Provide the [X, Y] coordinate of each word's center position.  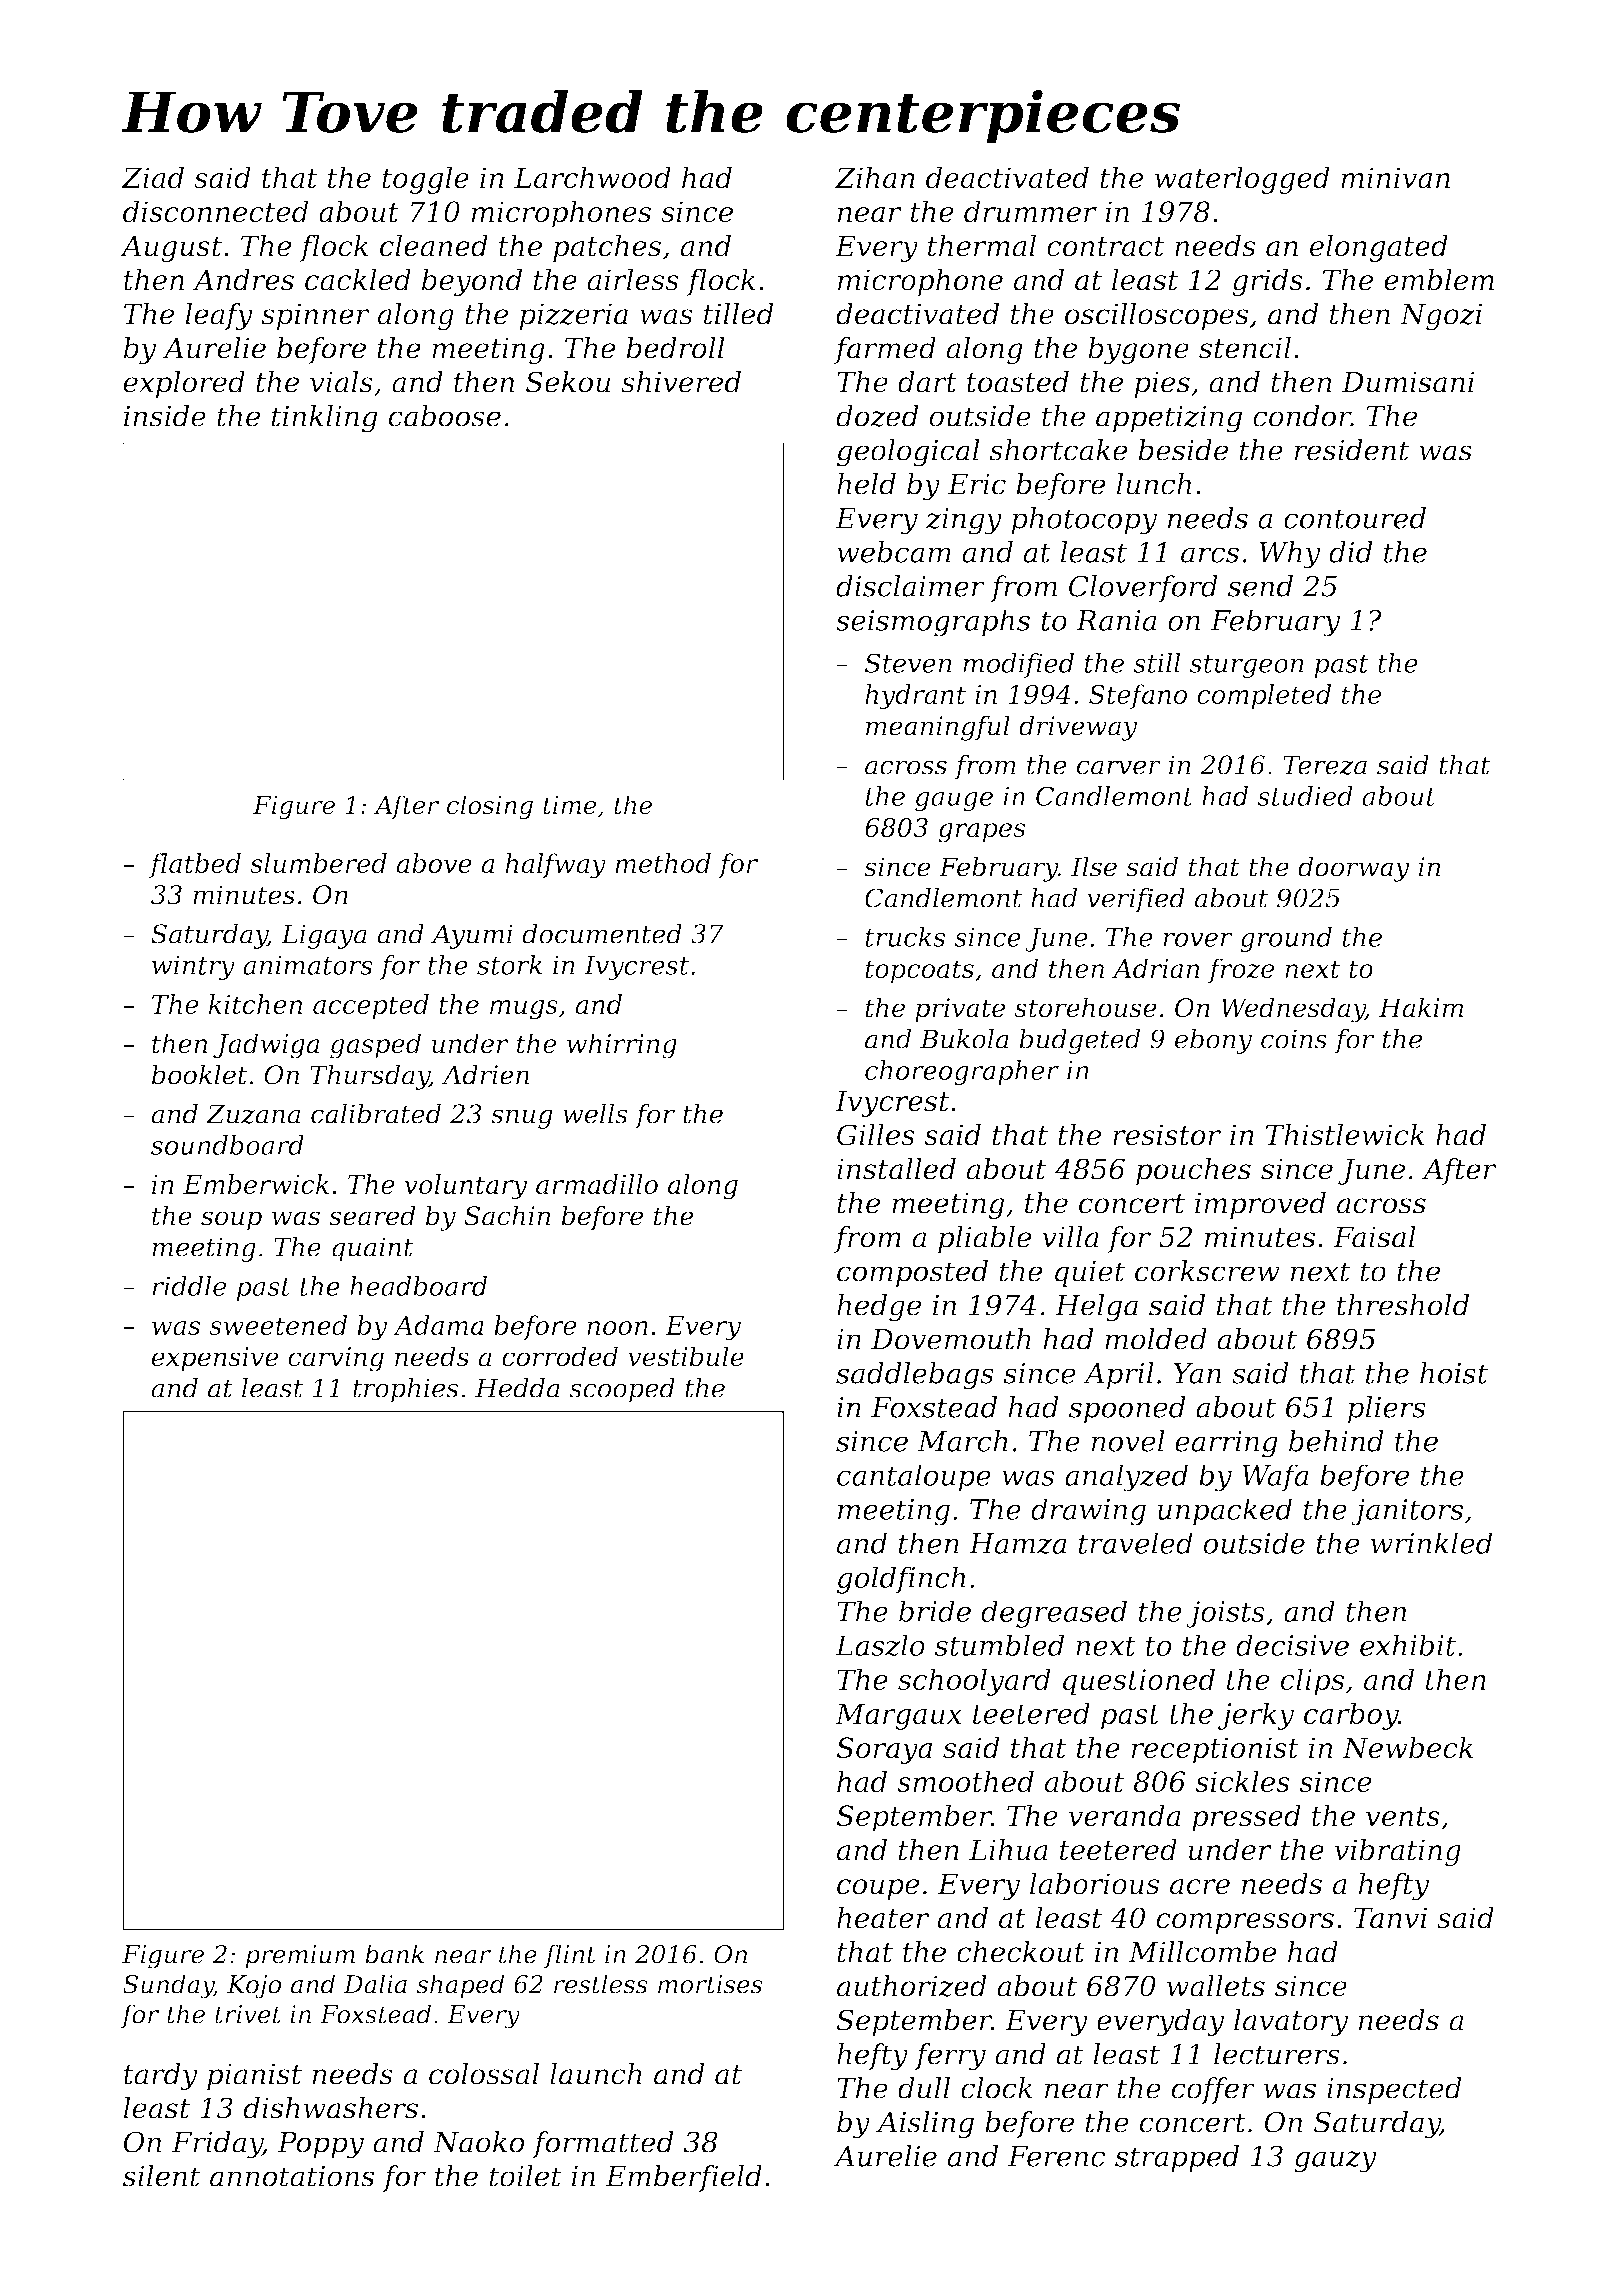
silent [161, 2176]
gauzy [1335, 2162]
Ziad [153, 177]
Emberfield [683, 2178]
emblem [1439, 280]
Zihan [875, 177]
